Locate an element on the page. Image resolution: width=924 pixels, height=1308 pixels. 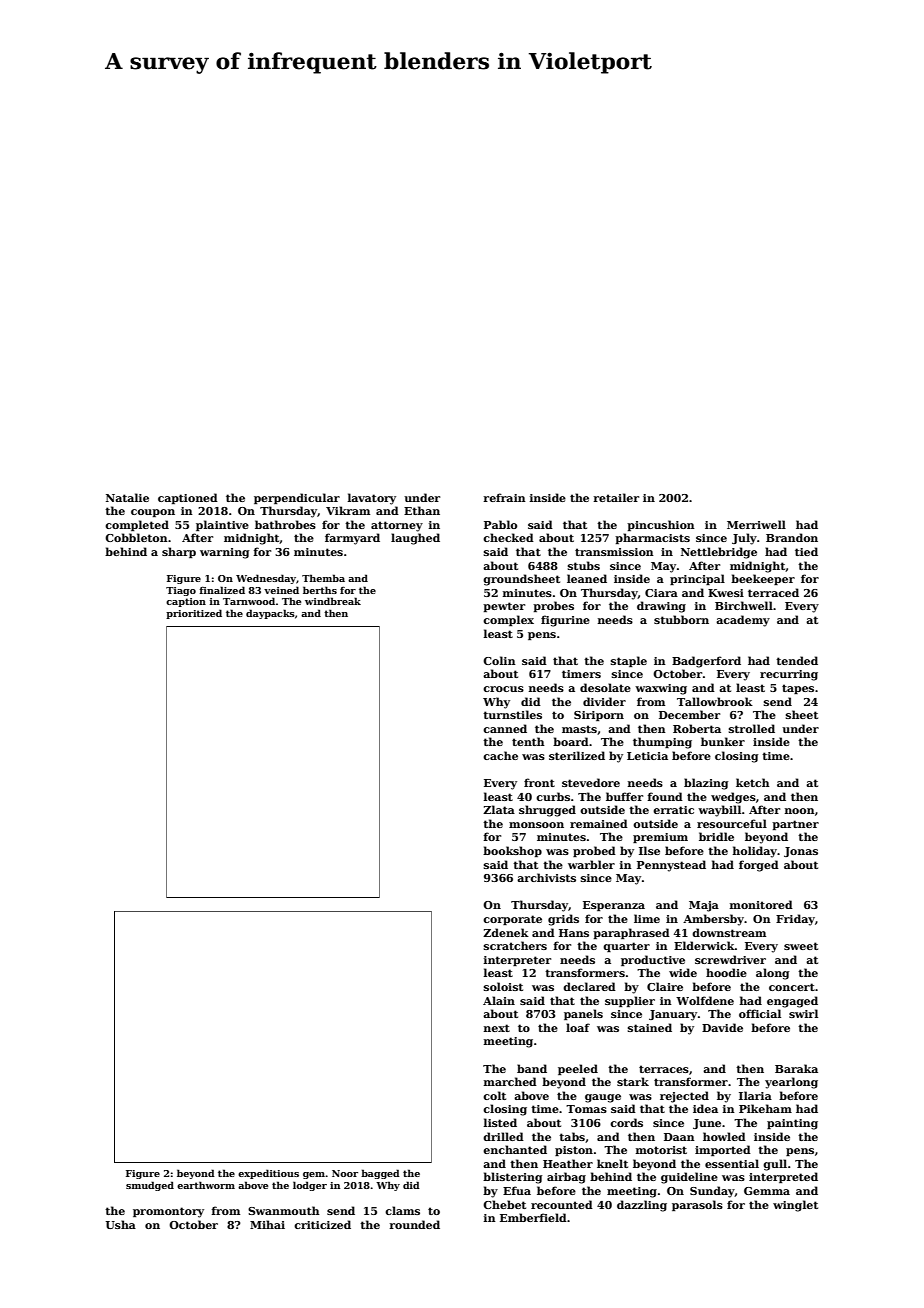
Merriwell is located at coordinates (756, 524).
